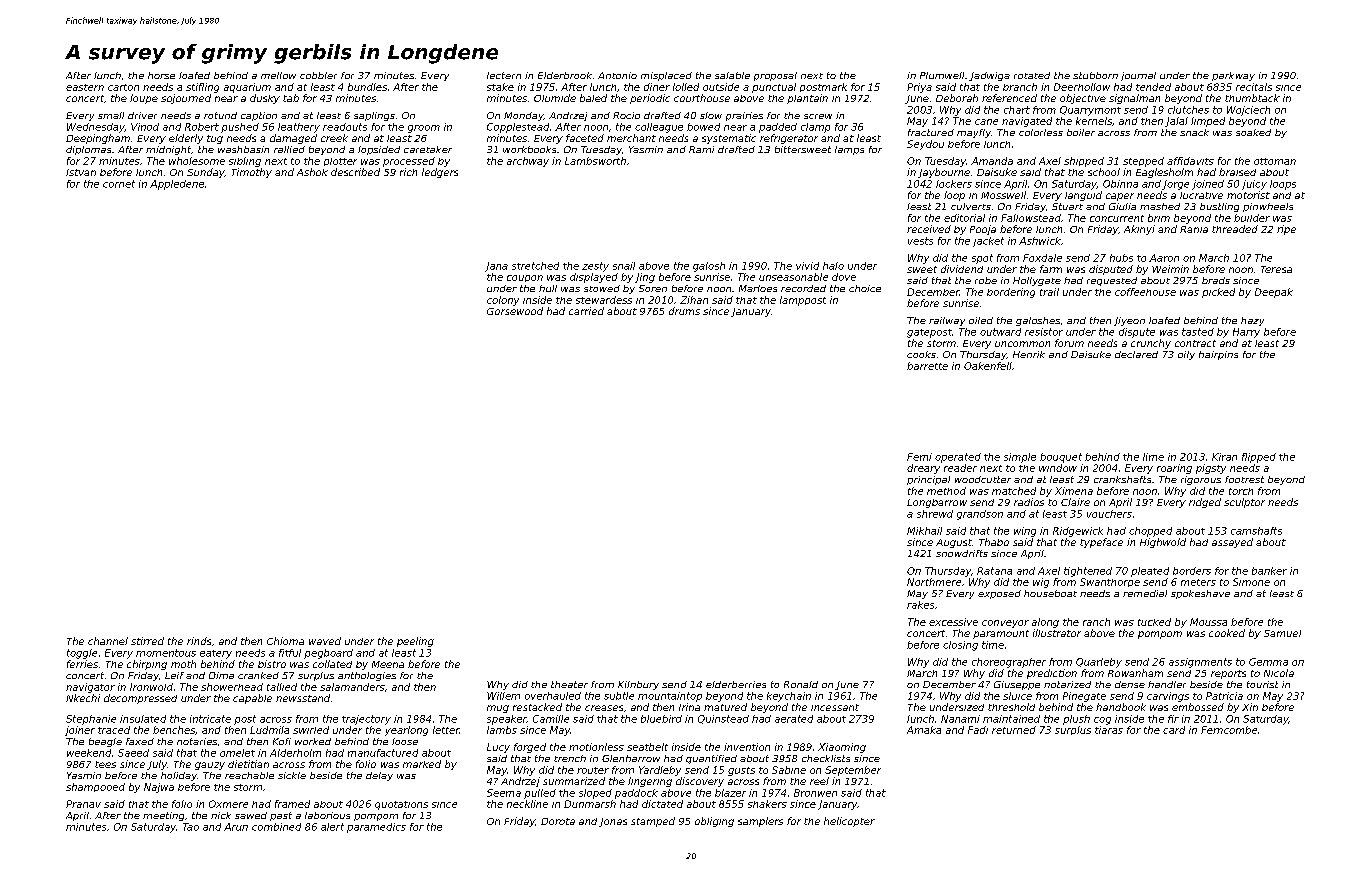 Image resolution: width=1372 pixels, height=887 pixels. I want to click on beagle, so click(105, 742).
